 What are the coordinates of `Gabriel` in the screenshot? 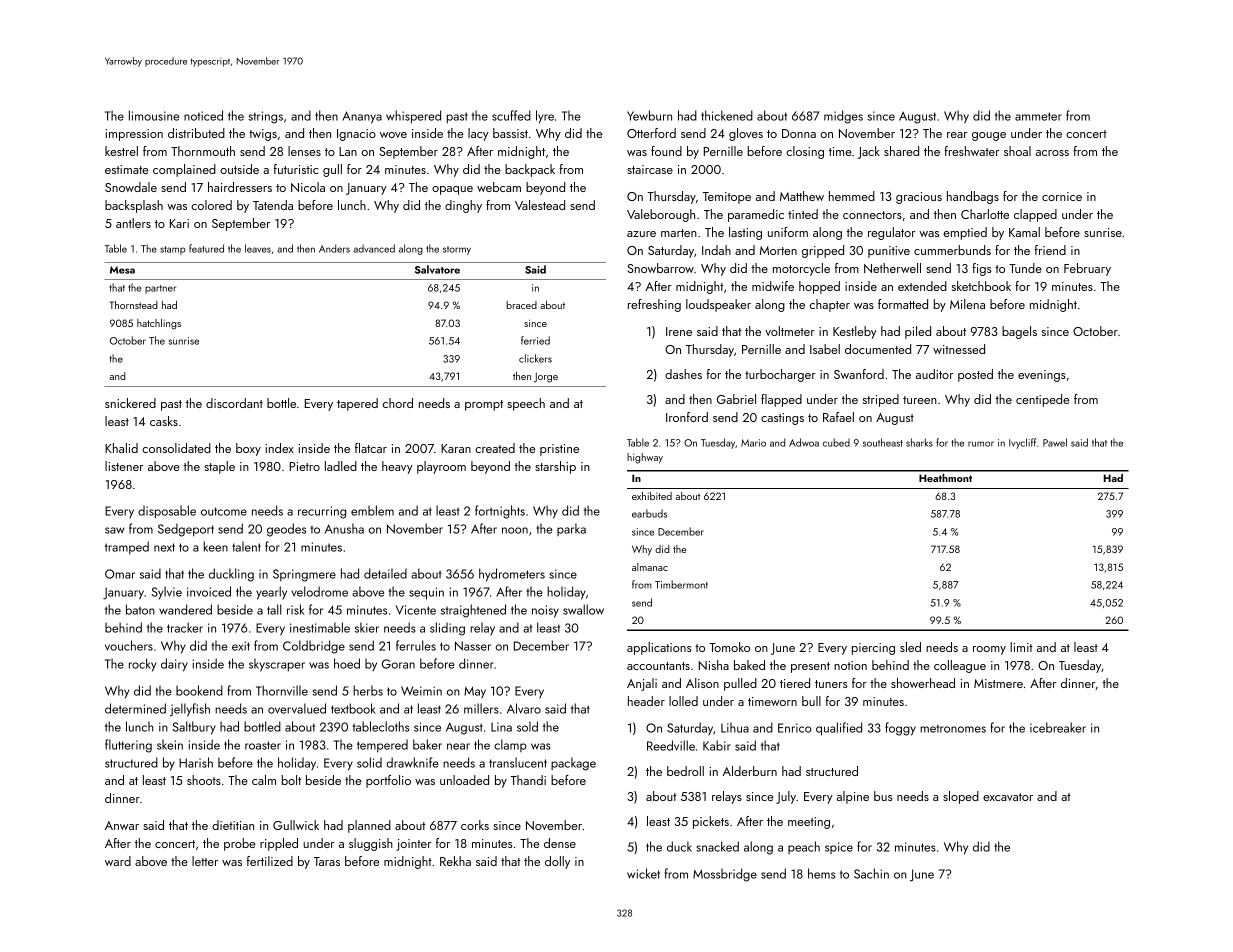 It's located at (736, 399).
